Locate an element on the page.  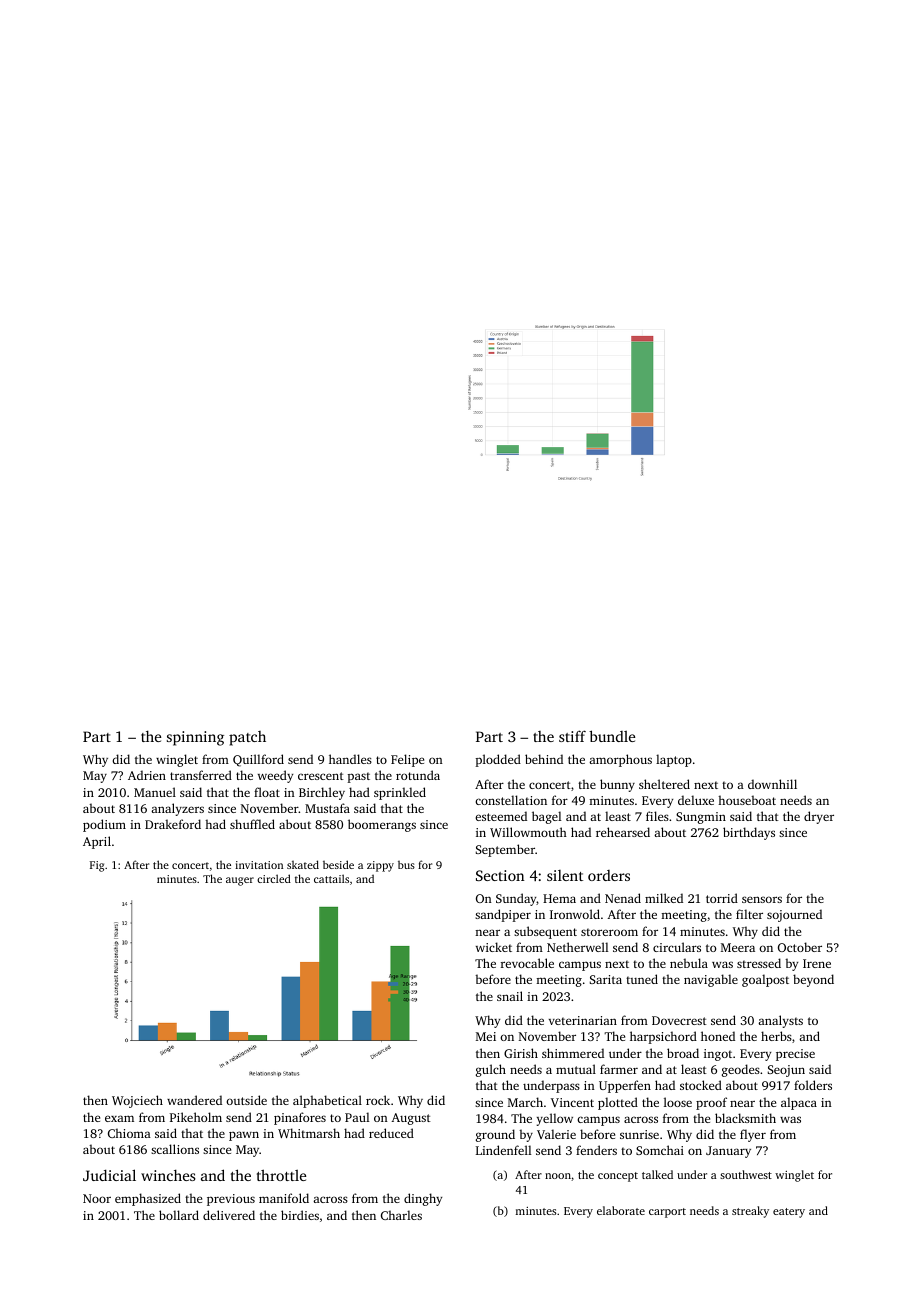
weedy is located at coordinates (275, 776).
